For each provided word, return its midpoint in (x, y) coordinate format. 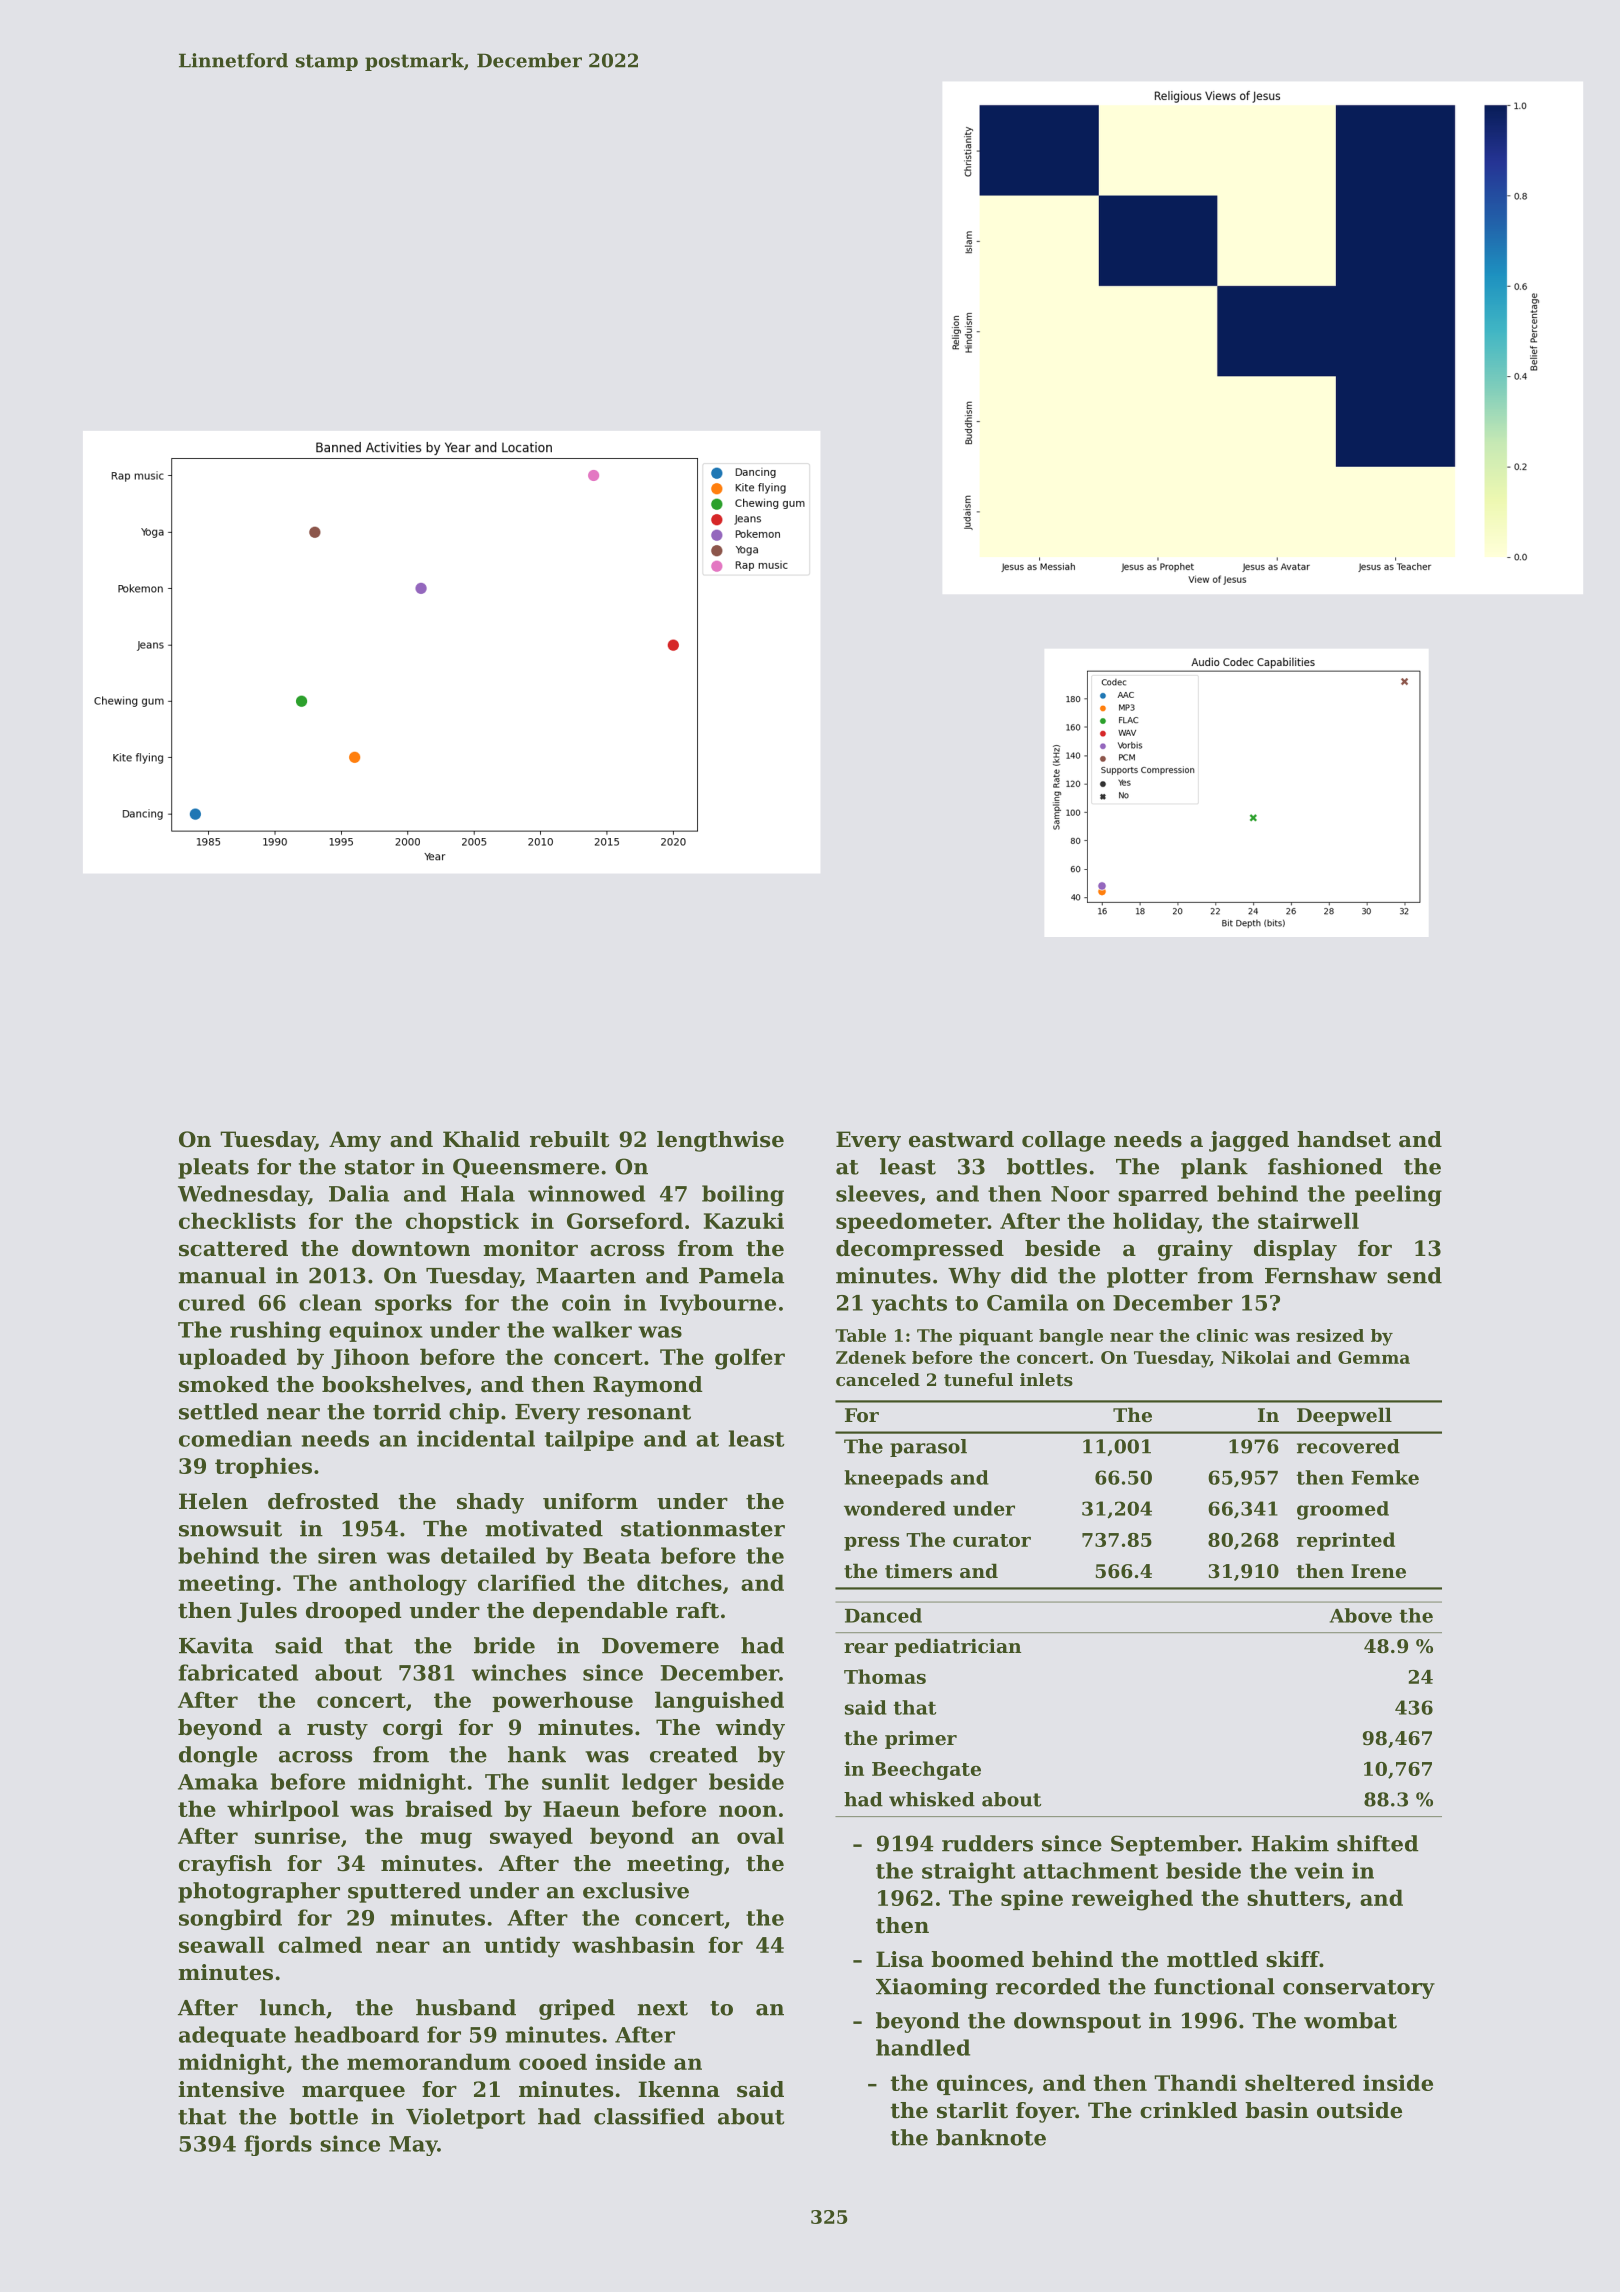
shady (490, 1503)
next (662, 2008)
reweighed (1132, 1900)
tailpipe (589, 1440)
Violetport (465, 2118)
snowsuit (230, 1528)
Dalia (359, 1193)
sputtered (404, 1892)
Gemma (1374, 1357)
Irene (1378, 1571)
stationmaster (703, 1528)
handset (1344, 1139)
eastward (961, 1139)
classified (649, 2116)
